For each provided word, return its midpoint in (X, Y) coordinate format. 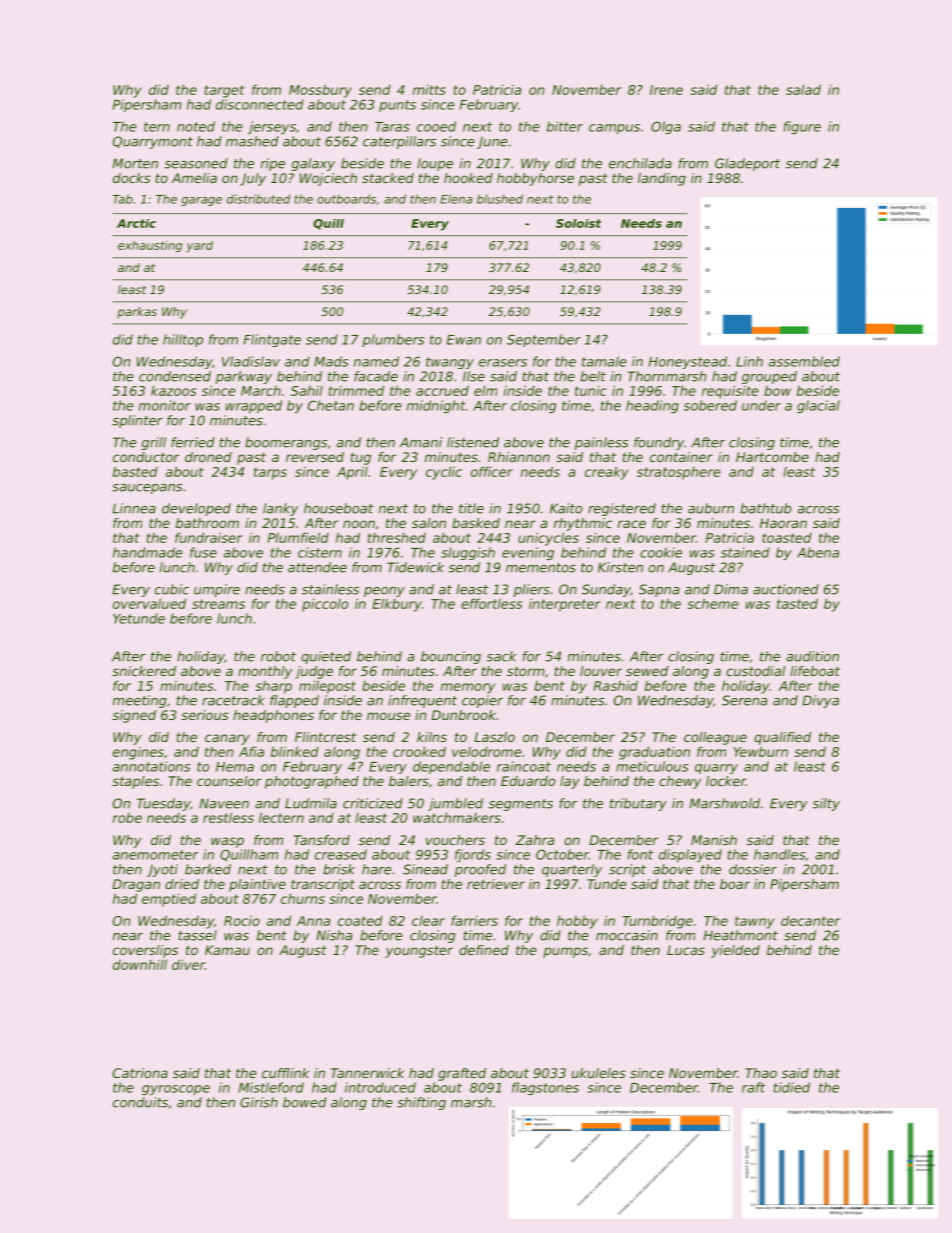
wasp (227, 842)
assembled (804, 361)
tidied (792, 1087)
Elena (456, 199)
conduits (140, 1102)
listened (473, 442)
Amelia (194, 178)
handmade (147, 552)
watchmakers (457, 817)
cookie (661, 552)
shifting (421, 1103)
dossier (753, 869)
